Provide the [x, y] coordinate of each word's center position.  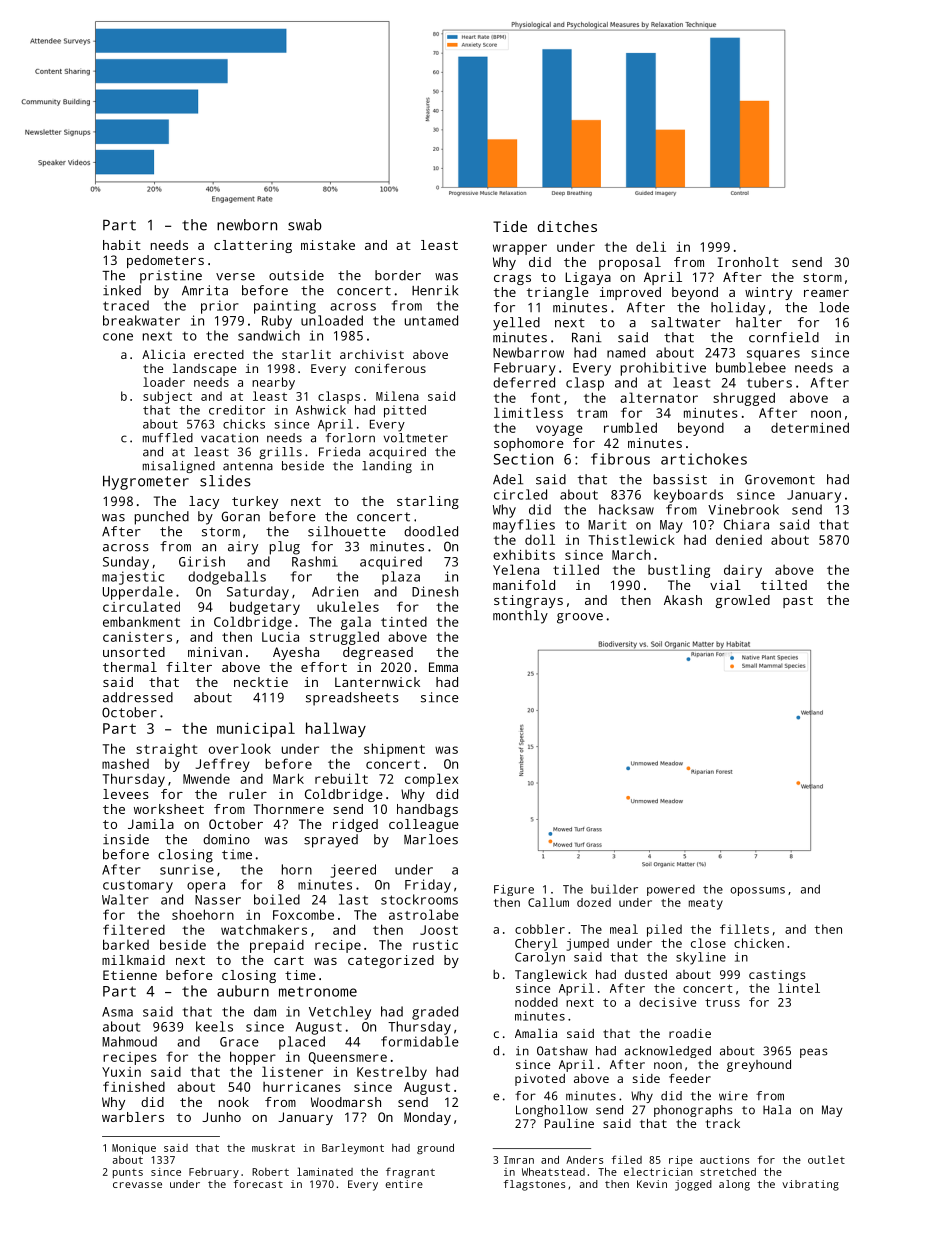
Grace [239, 1042]
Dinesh [435, 591]
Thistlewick [632, 539]
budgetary [265, 608]
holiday [738, 309]
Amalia [536, 1033]
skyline [701, 958]
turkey [255, 502]
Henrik [435, 290]
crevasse [137, 1185]
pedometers [165, 261]
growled [742, 601]
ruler [248, 794]
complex [431, 780]
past [798, 602]
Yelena [516, 569]
